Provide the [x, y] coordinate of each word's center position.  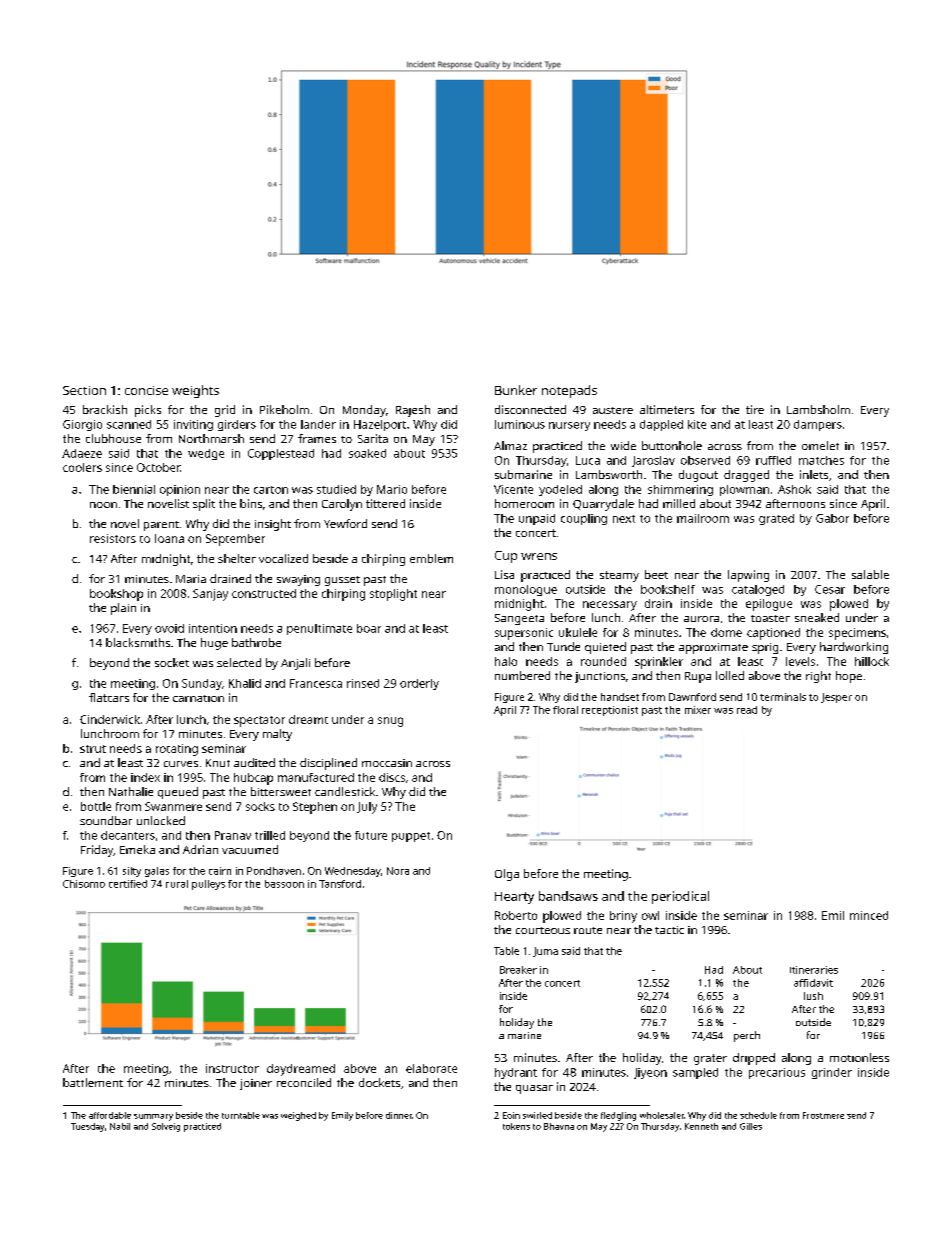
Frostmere [823, 1115]
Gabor [832, 518]
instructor [232, 1068]
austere [613, 410]
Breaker [518, 970]
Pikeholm [284, 409]
